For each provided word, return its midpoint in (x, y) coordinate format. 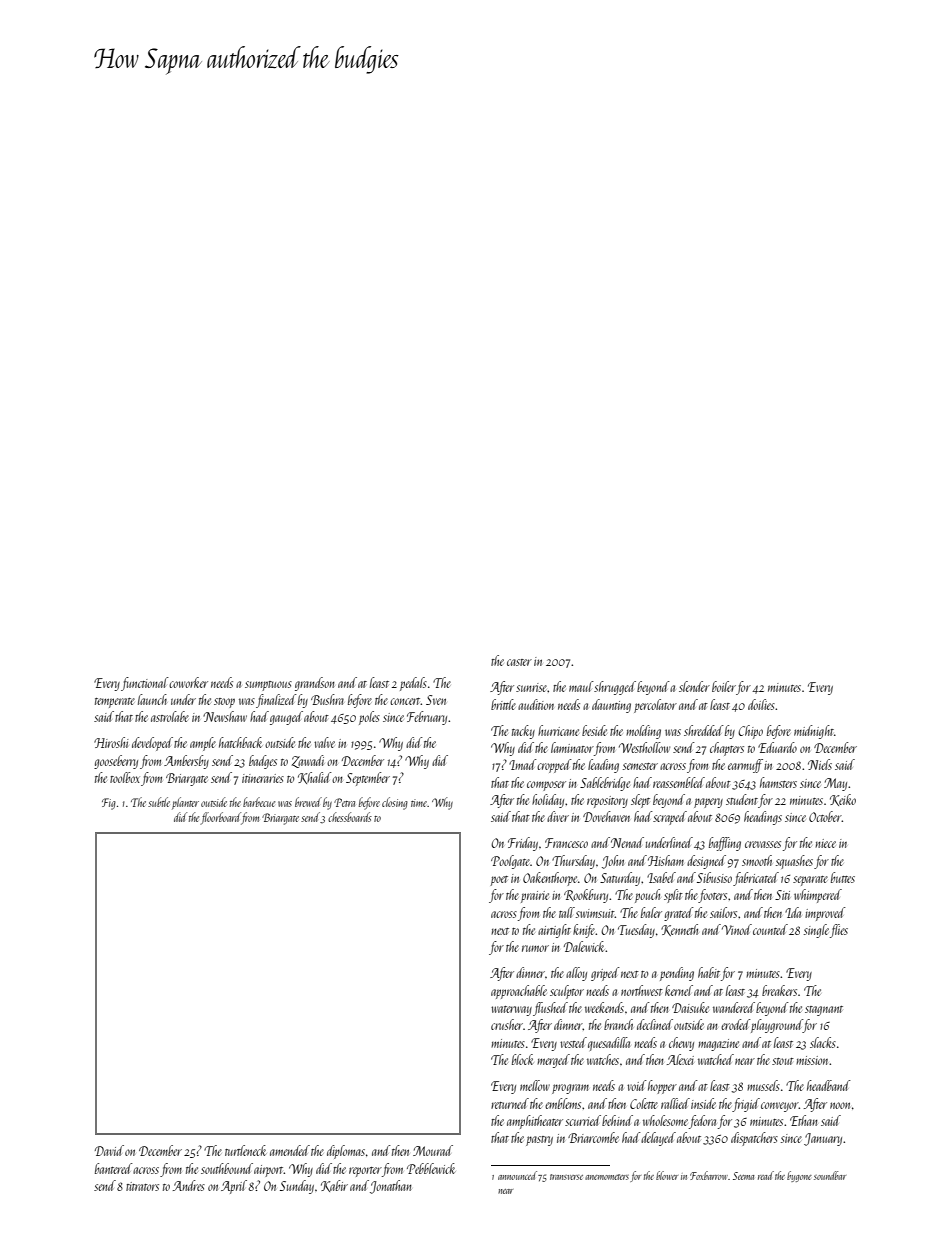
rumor (535, 948)
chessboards (350, 817)
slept (640, 801)
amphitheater (535, 1122)
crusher (507, 1024)
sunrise (532, 687)
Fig (109, 804)
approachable (519, 992)
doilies (761, 704)
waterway (511, 1011)
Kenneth (679, 930)
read (766, 1175)
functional (145, 684)
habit (709, 972)
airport (269, 1171)
